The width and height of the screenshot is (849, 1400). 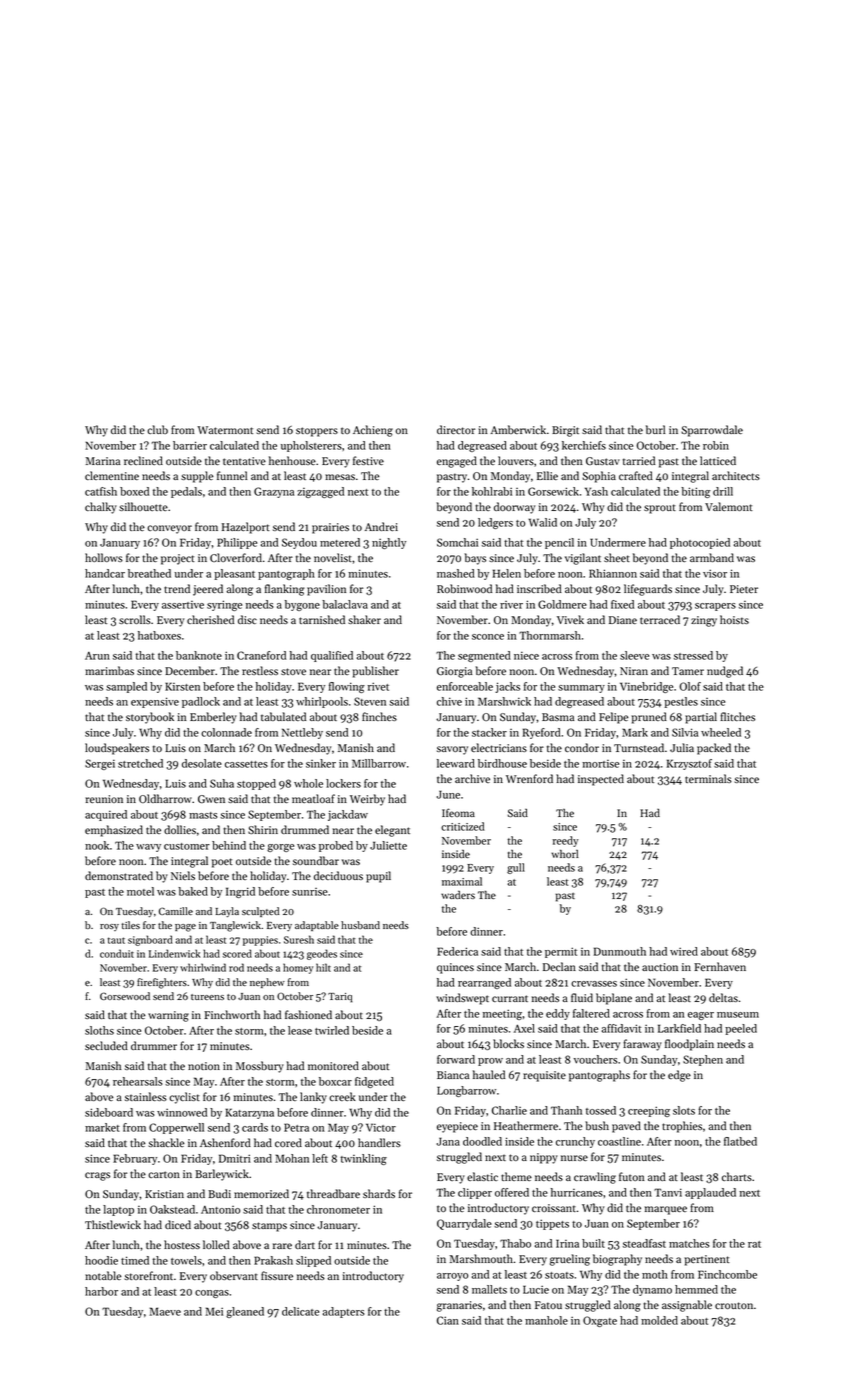 What do you see at coordinates (364, 619) in the screenshot?
I see `shaker` at bounding box center [364, 619].
